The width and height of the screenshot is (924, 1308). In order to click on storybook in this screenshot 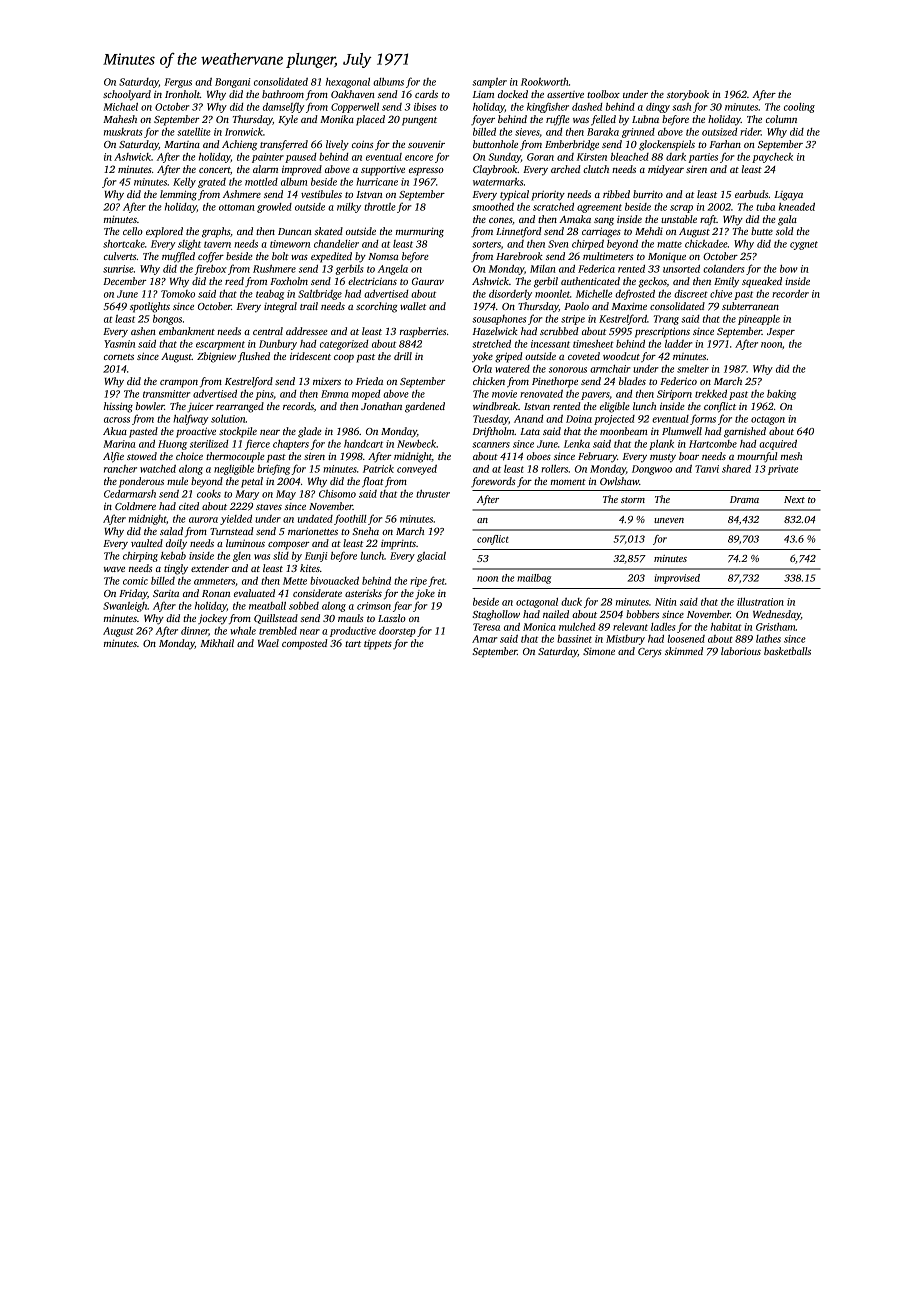, I will do `click(688, 95)`.
